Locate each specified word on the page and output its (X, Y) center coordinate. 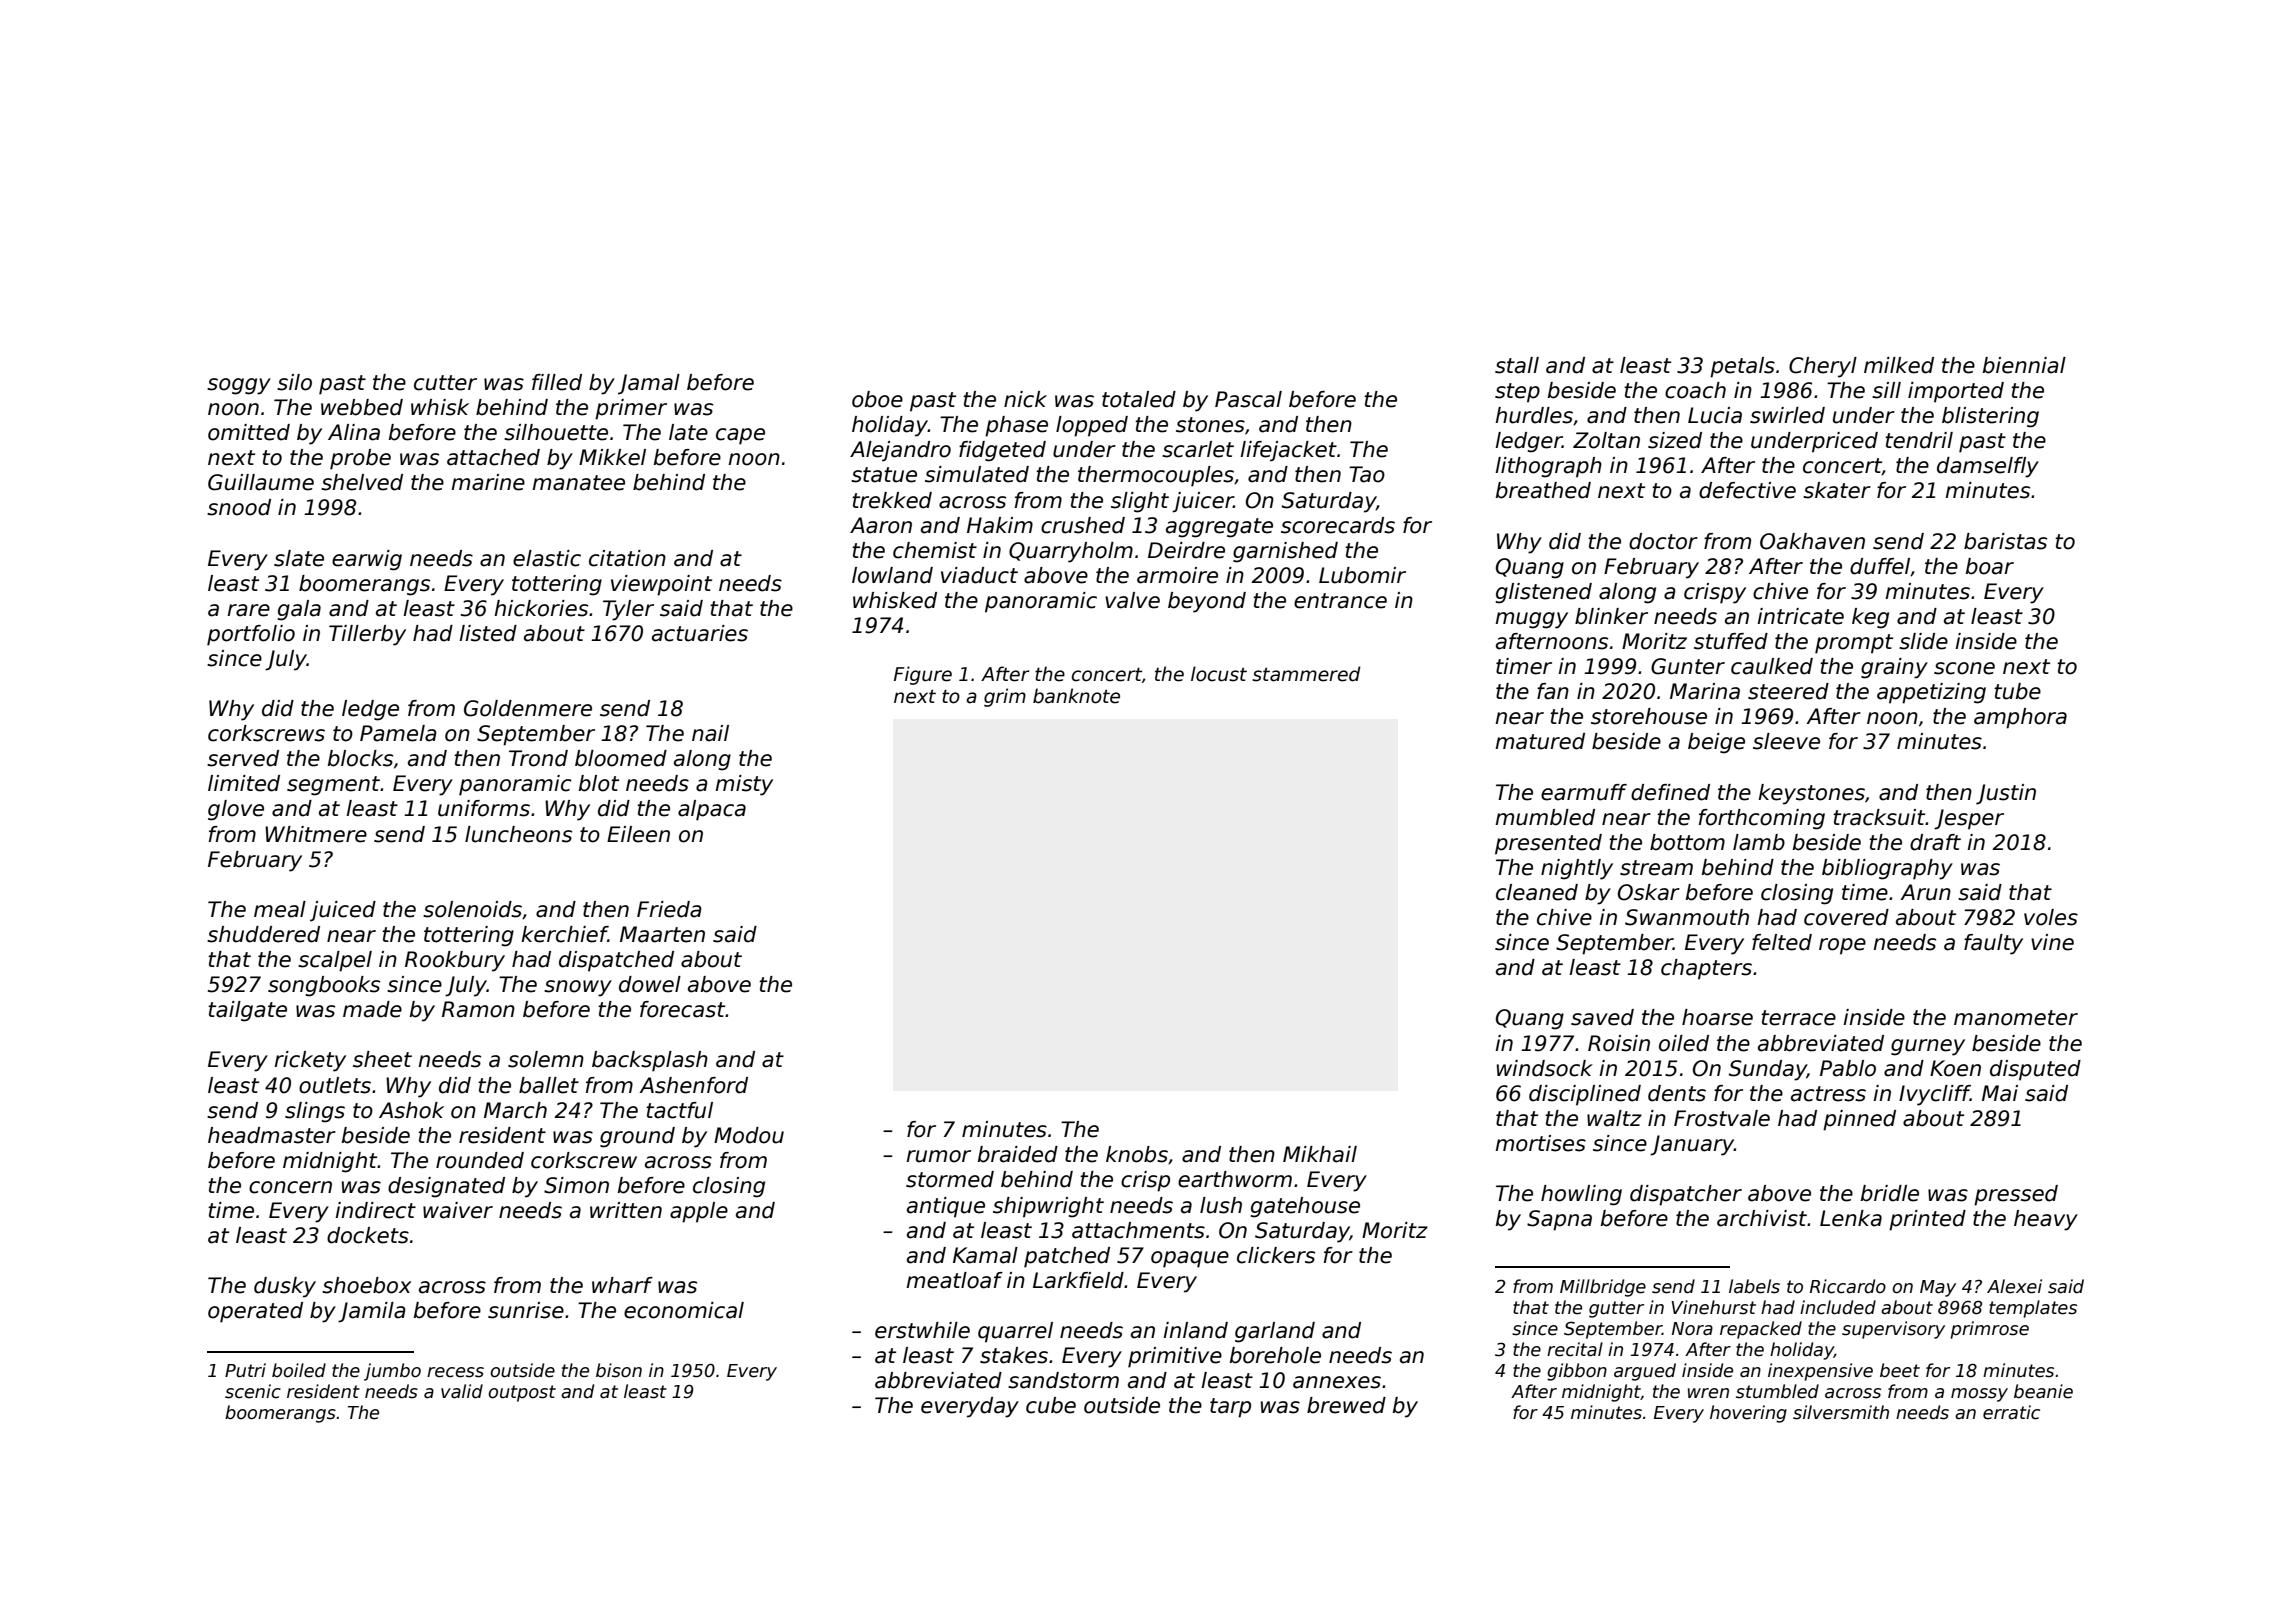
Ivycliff (1934, 1095)
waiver (458, 1210)
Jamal (649, 384)
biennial (2024, 365)
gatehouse (1305, 1207)
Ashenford (693, 1085)
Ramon (478, 1009)
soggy (239, 386)
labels (1754, 1286)
